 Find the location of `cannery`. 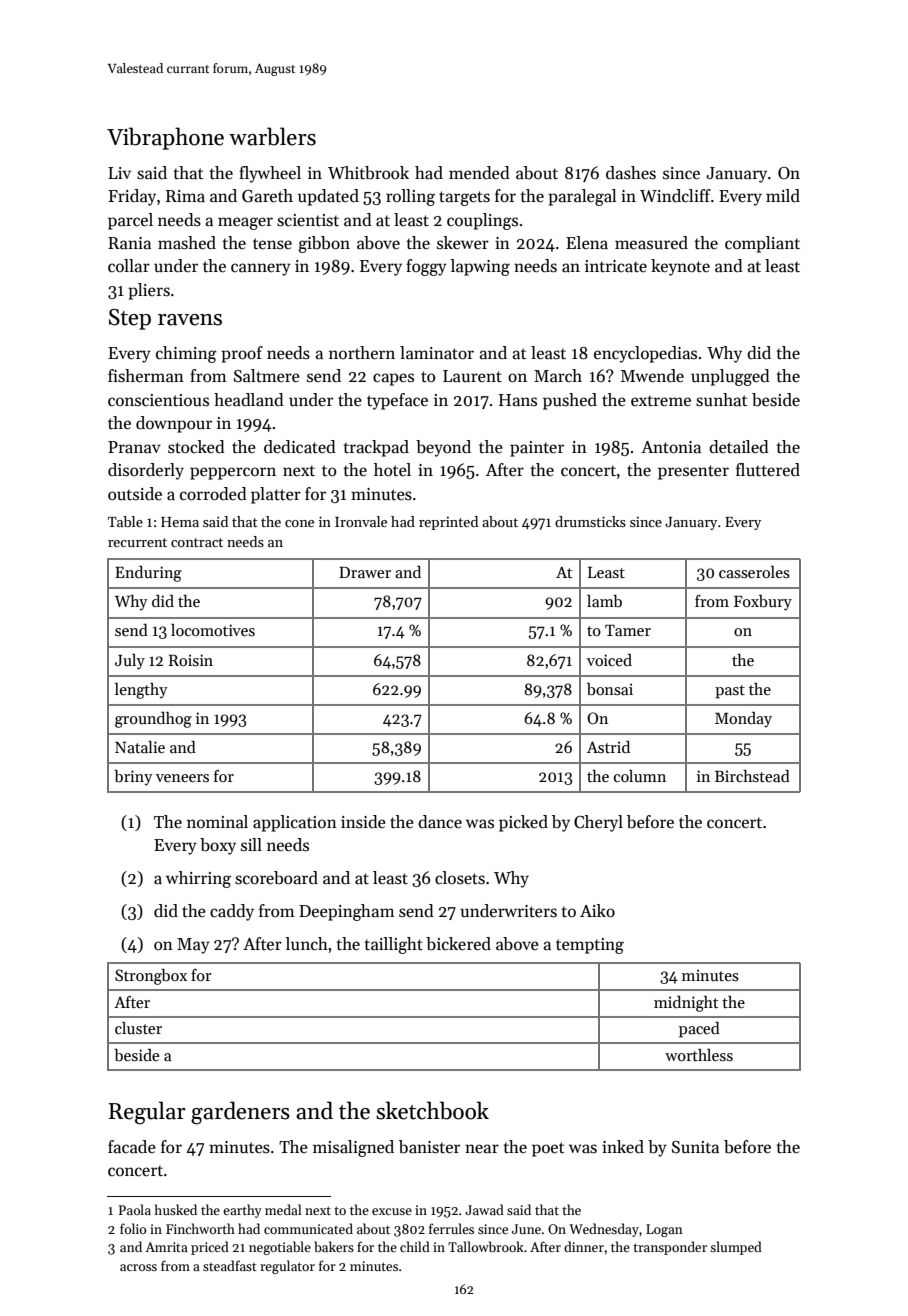

cannery is located at coordinates (261, 269).
